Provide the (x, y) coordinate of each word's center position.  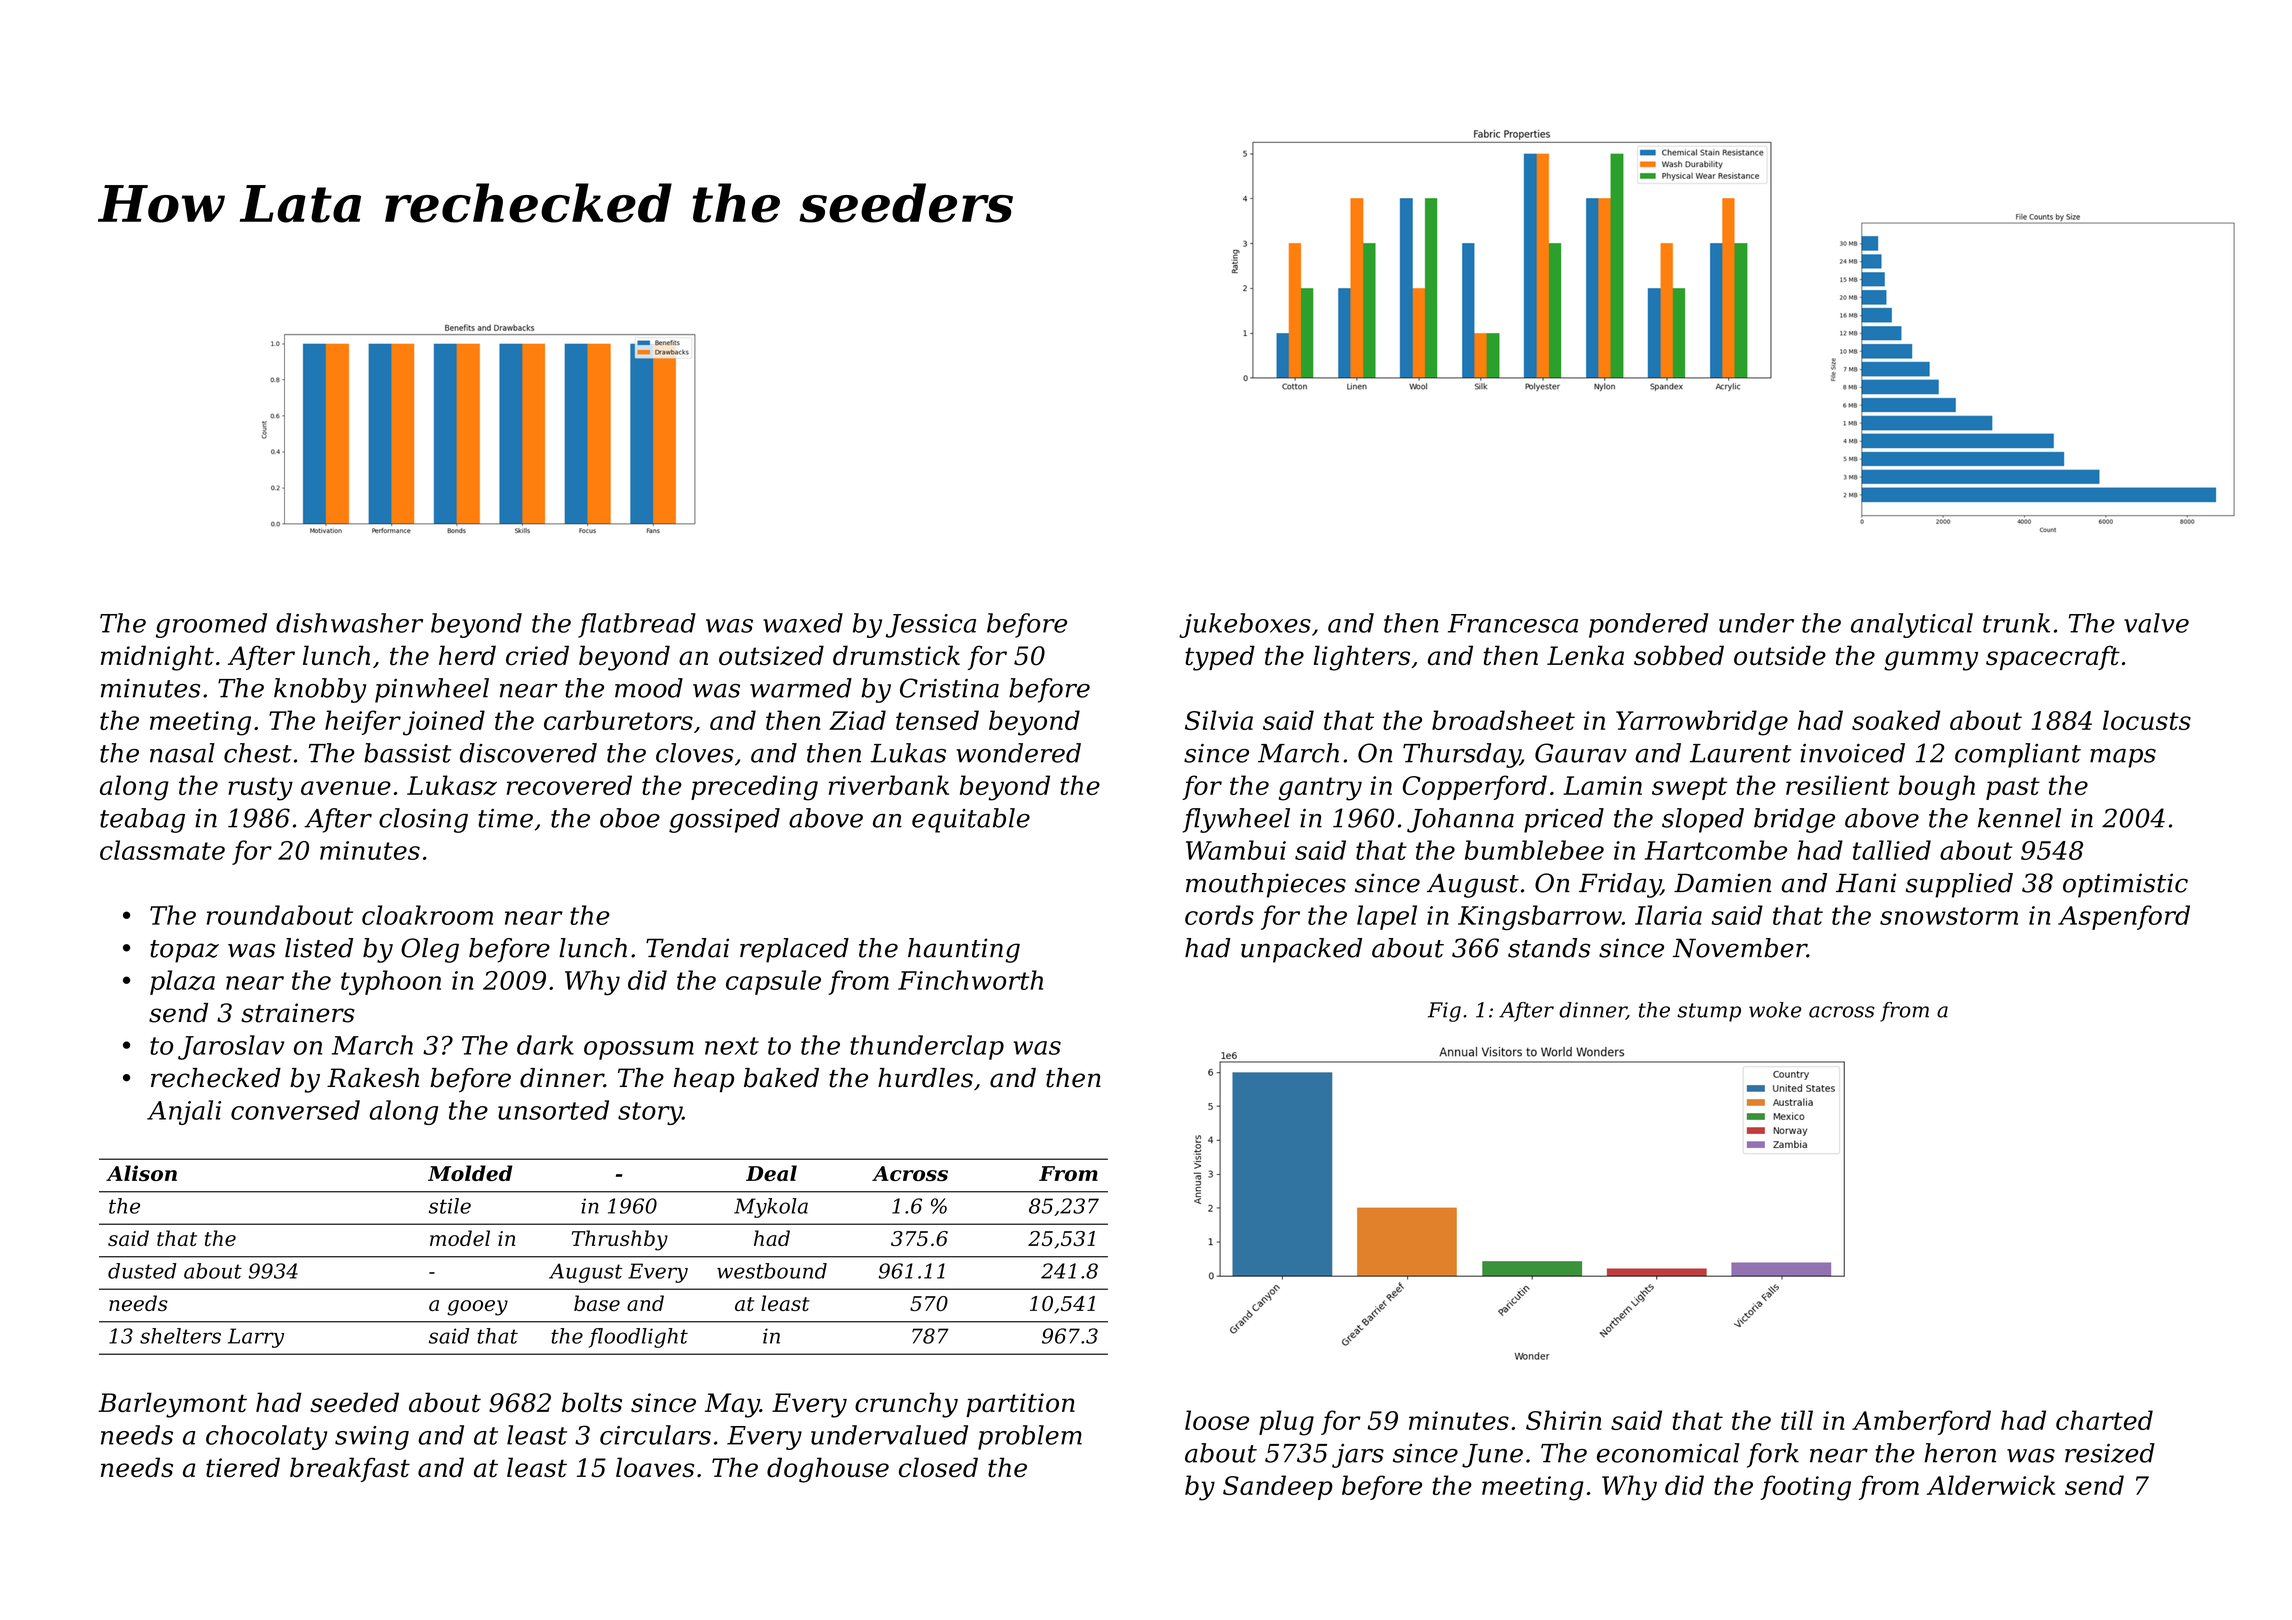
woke (1775, 1010)
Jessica (931, 626)
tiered (243, 1467)
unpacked (1301, 950)
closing (423, 820)
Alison (141, 1173)
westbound (772, 1271)
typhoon (391, 982)
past (2013, 788)
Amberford (1921, 1422)
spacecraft (2053, 657)
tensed (937, 720)
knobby (320, 690)
